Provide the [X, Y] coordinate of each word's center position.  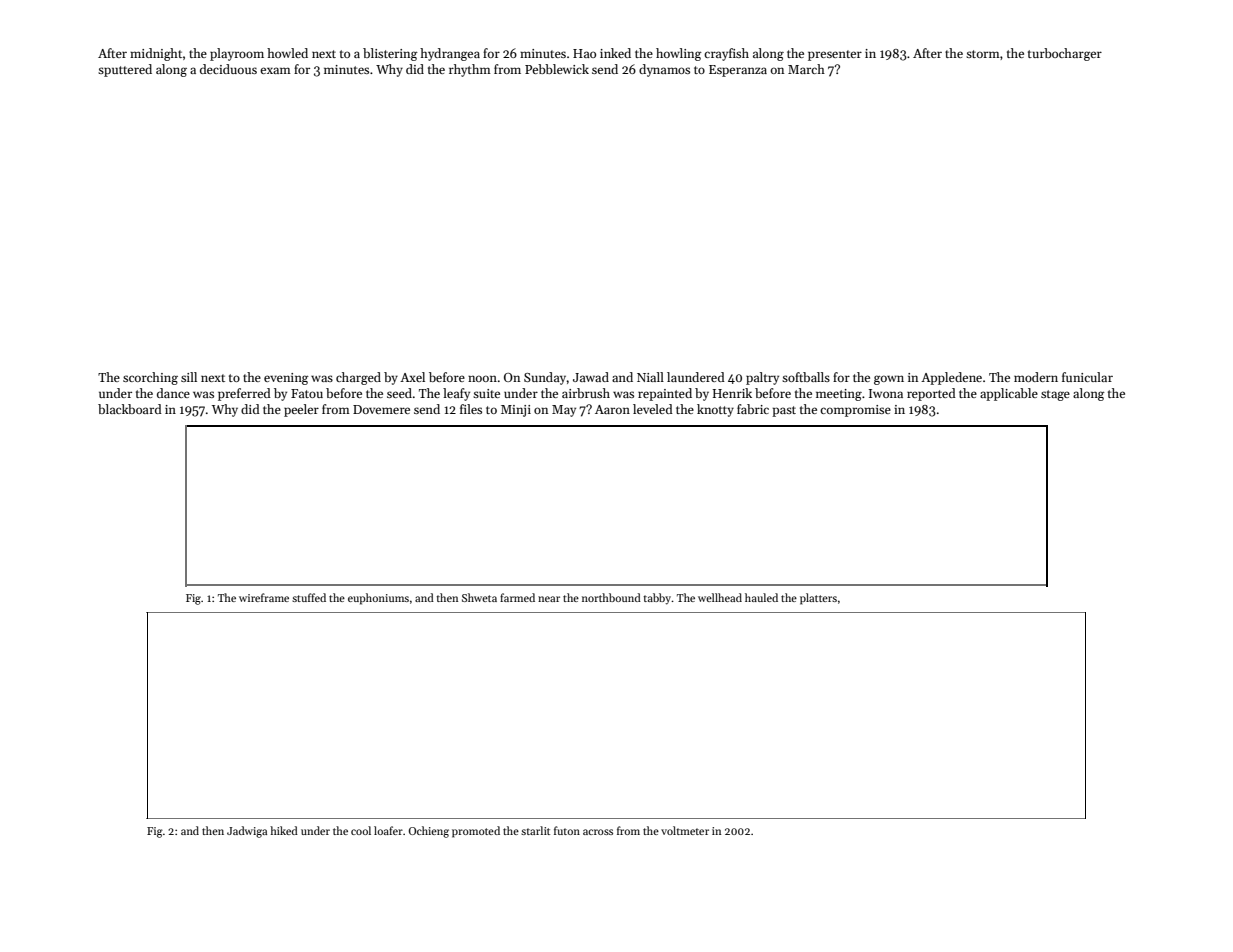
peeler [301, 410]
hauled [761, 597]
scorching [150, 378]
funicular [1087, 377]
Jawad [591, 377]
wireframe [264, 597]
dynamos [664, 70]
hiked [284, 830]
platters [818, 599]
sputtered [125, 70]
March [806, 69]
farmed [517, 597]
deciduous [228, 69]
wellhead [720, 597]
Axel [412, 377]
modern [1036, 377]
